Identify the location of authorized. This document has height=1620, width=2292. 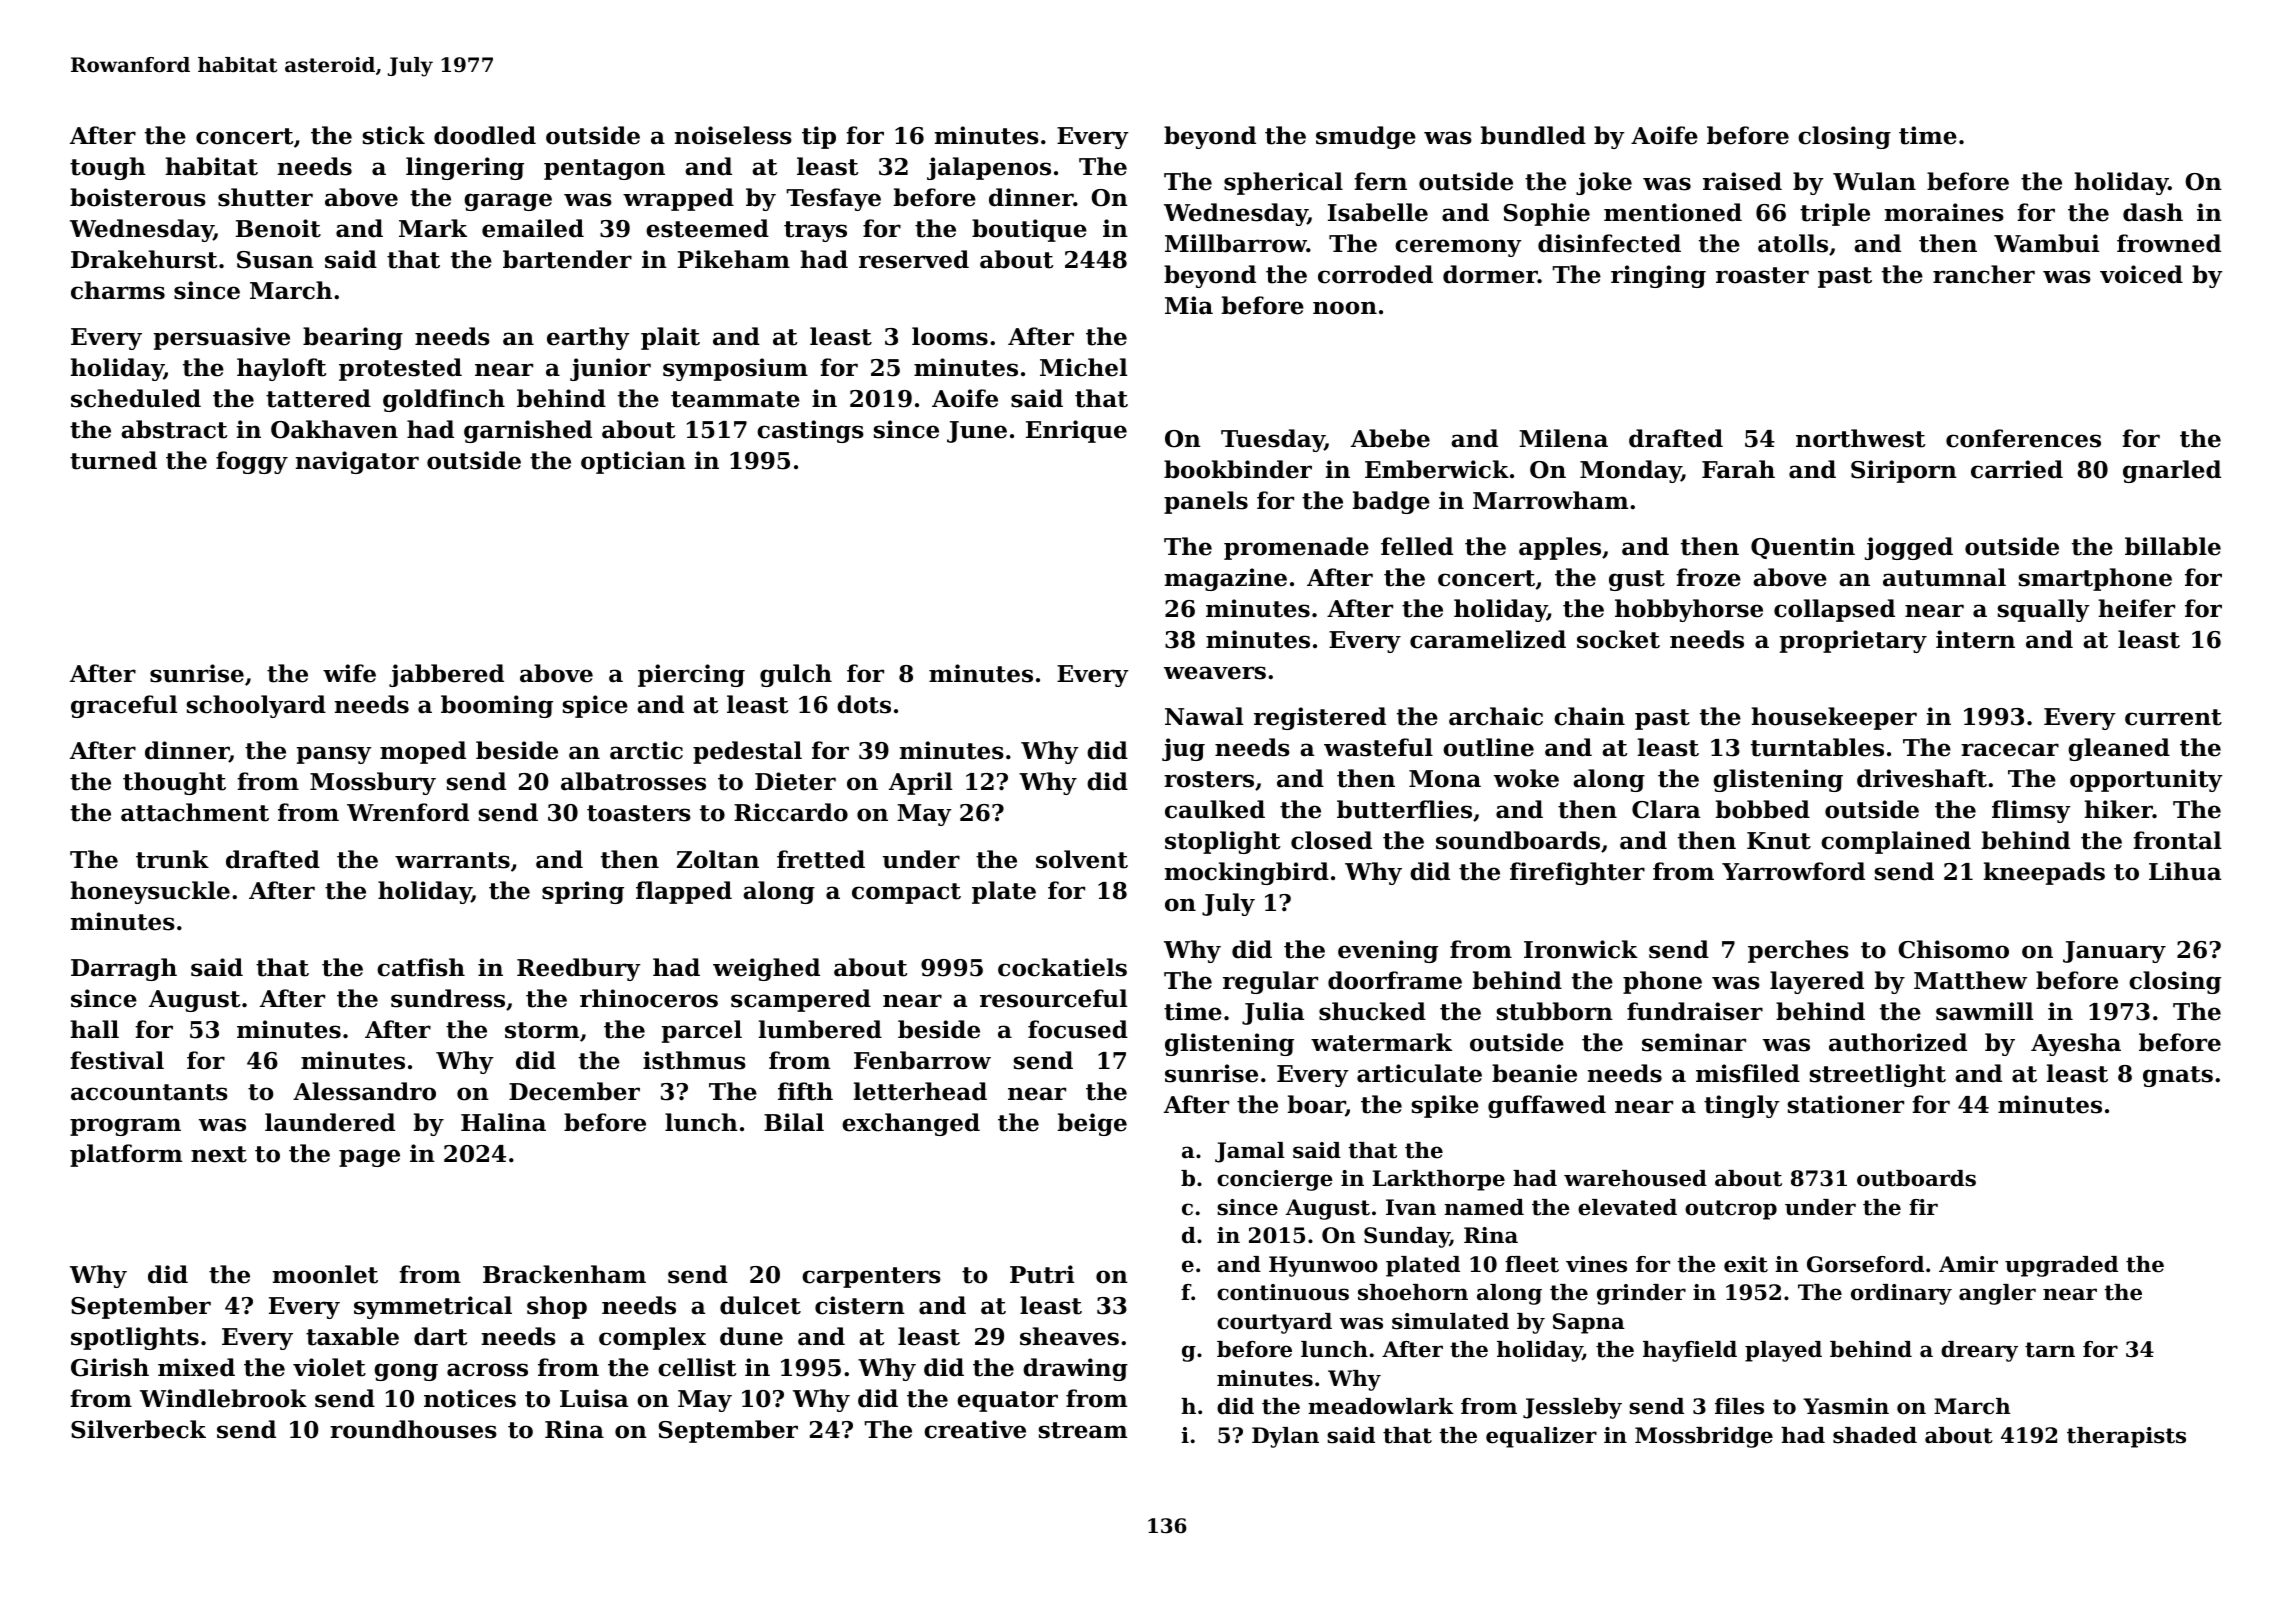
(1898, 1042).
